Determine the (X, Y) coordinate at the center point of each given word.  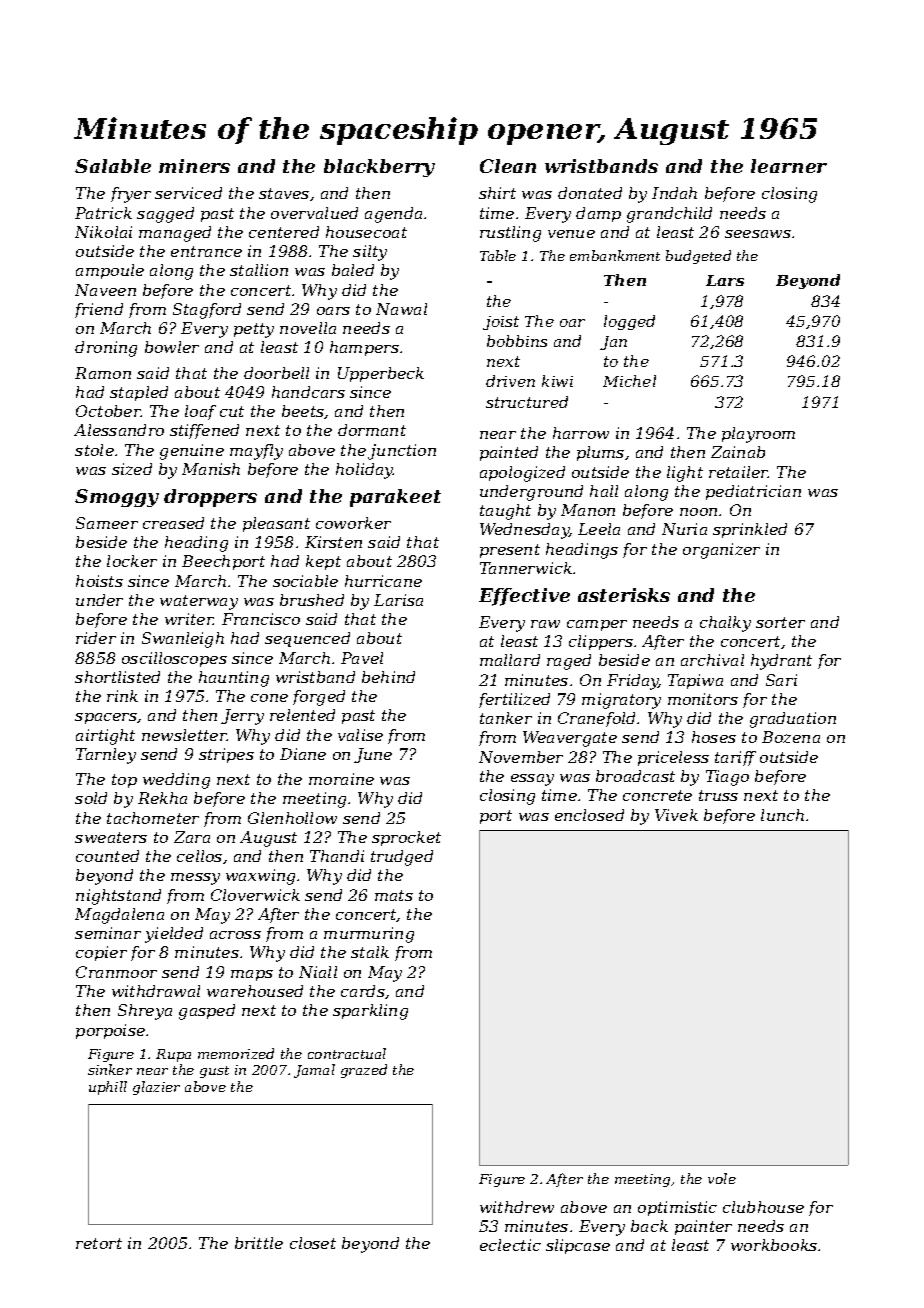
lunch (782, 815)
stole (94, 450)
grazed (364, 1071)
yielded (174, 935)
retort (99, 1243)
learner (789, 166)
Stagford (207, 311)
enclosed (589, 815)
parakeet (395, 498)
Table (498, 255)
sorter (780, 622)
